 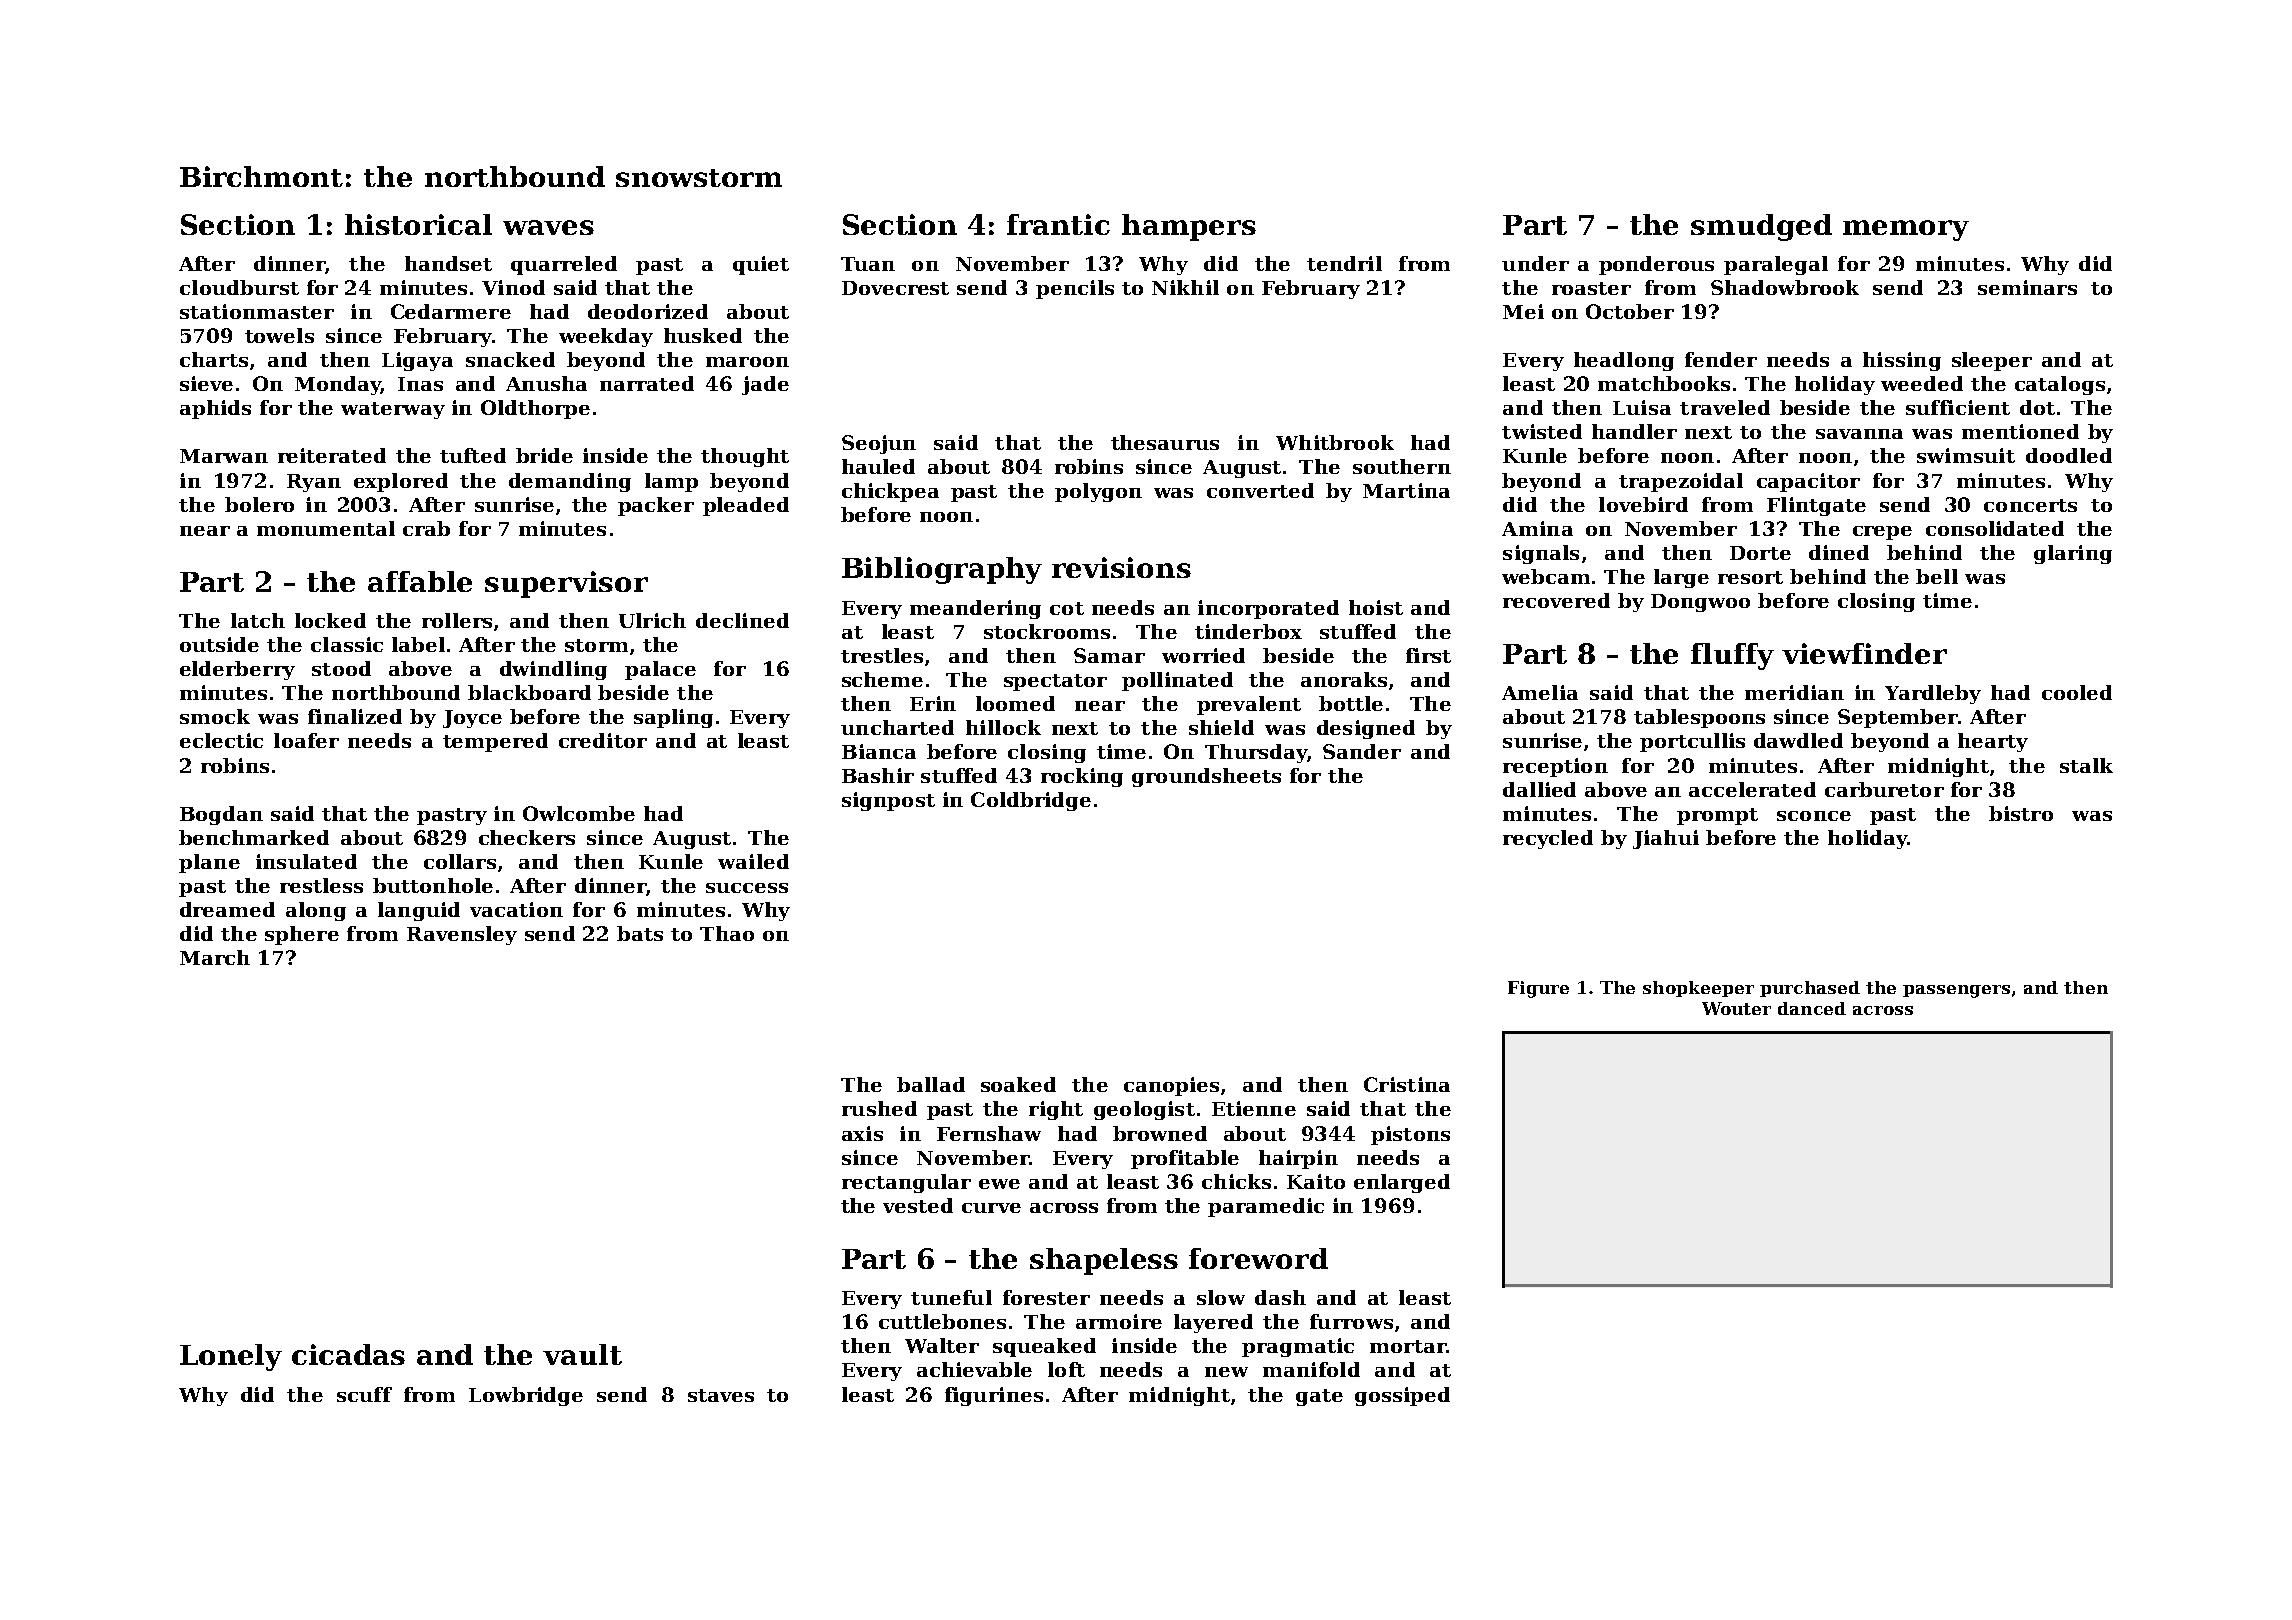 I want to click on cicadas, so click(x=348, y=1354).
